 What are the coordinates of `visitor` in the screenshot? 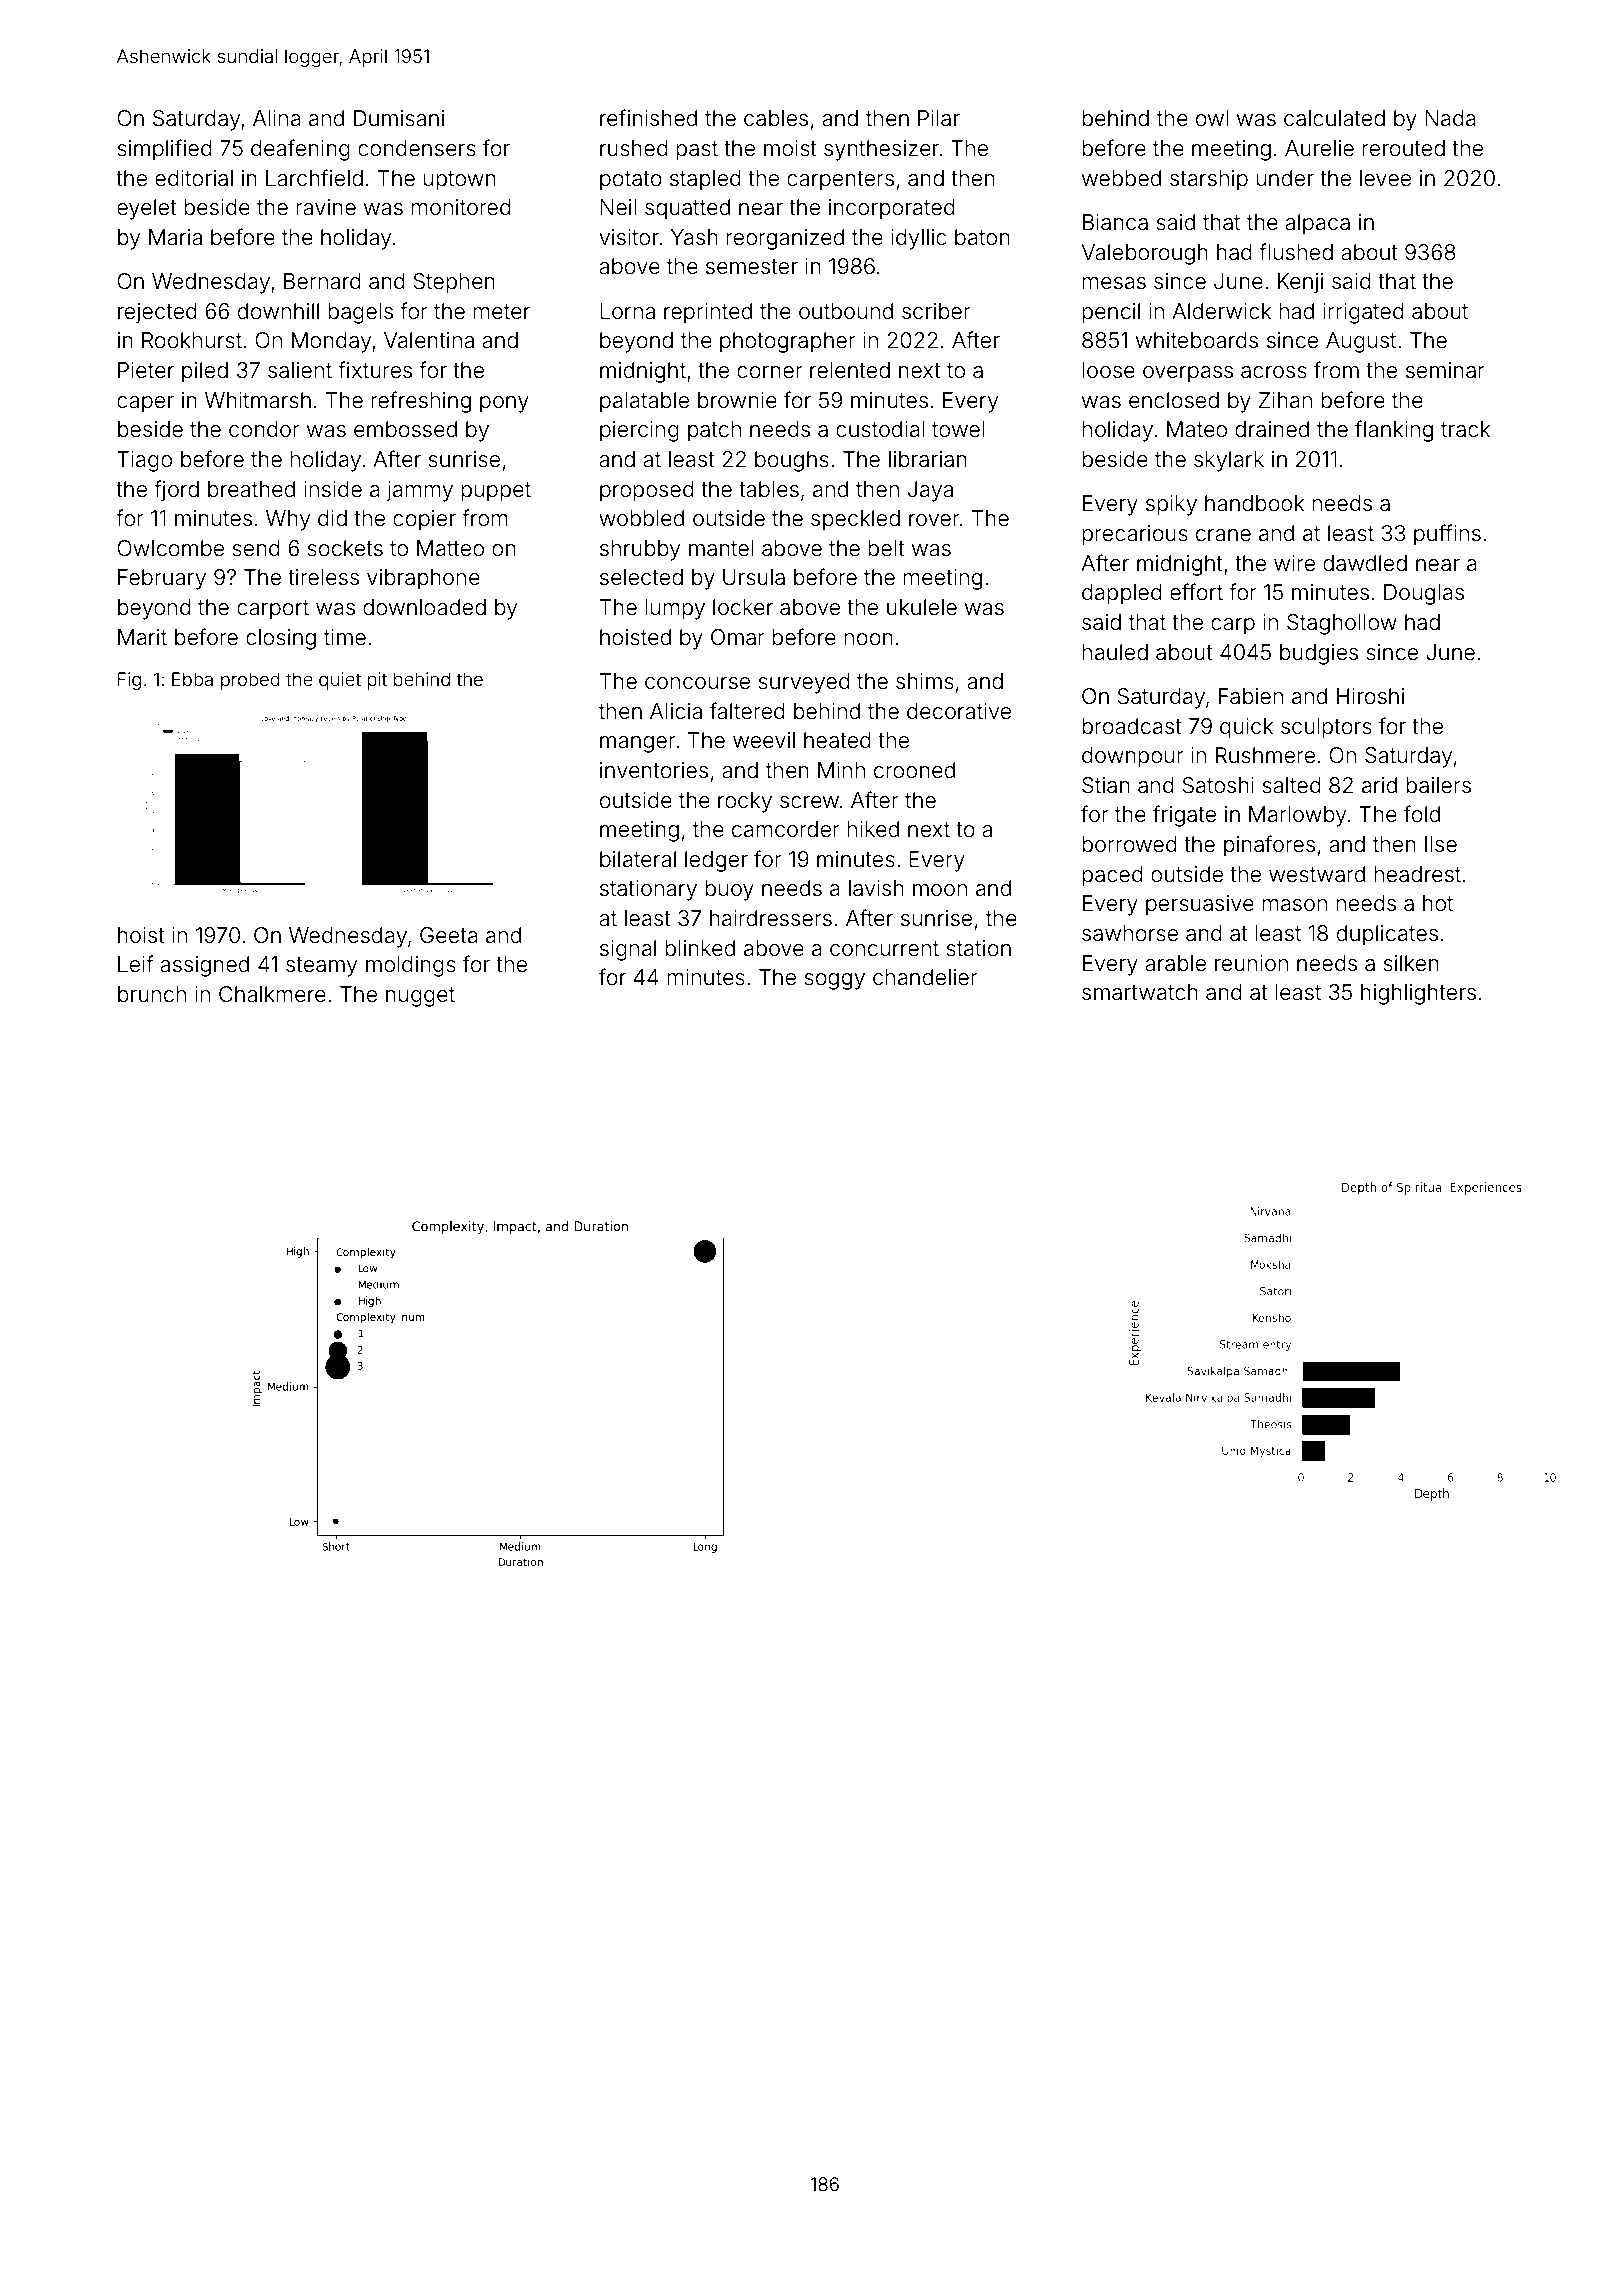 It's located at (629, 237).
